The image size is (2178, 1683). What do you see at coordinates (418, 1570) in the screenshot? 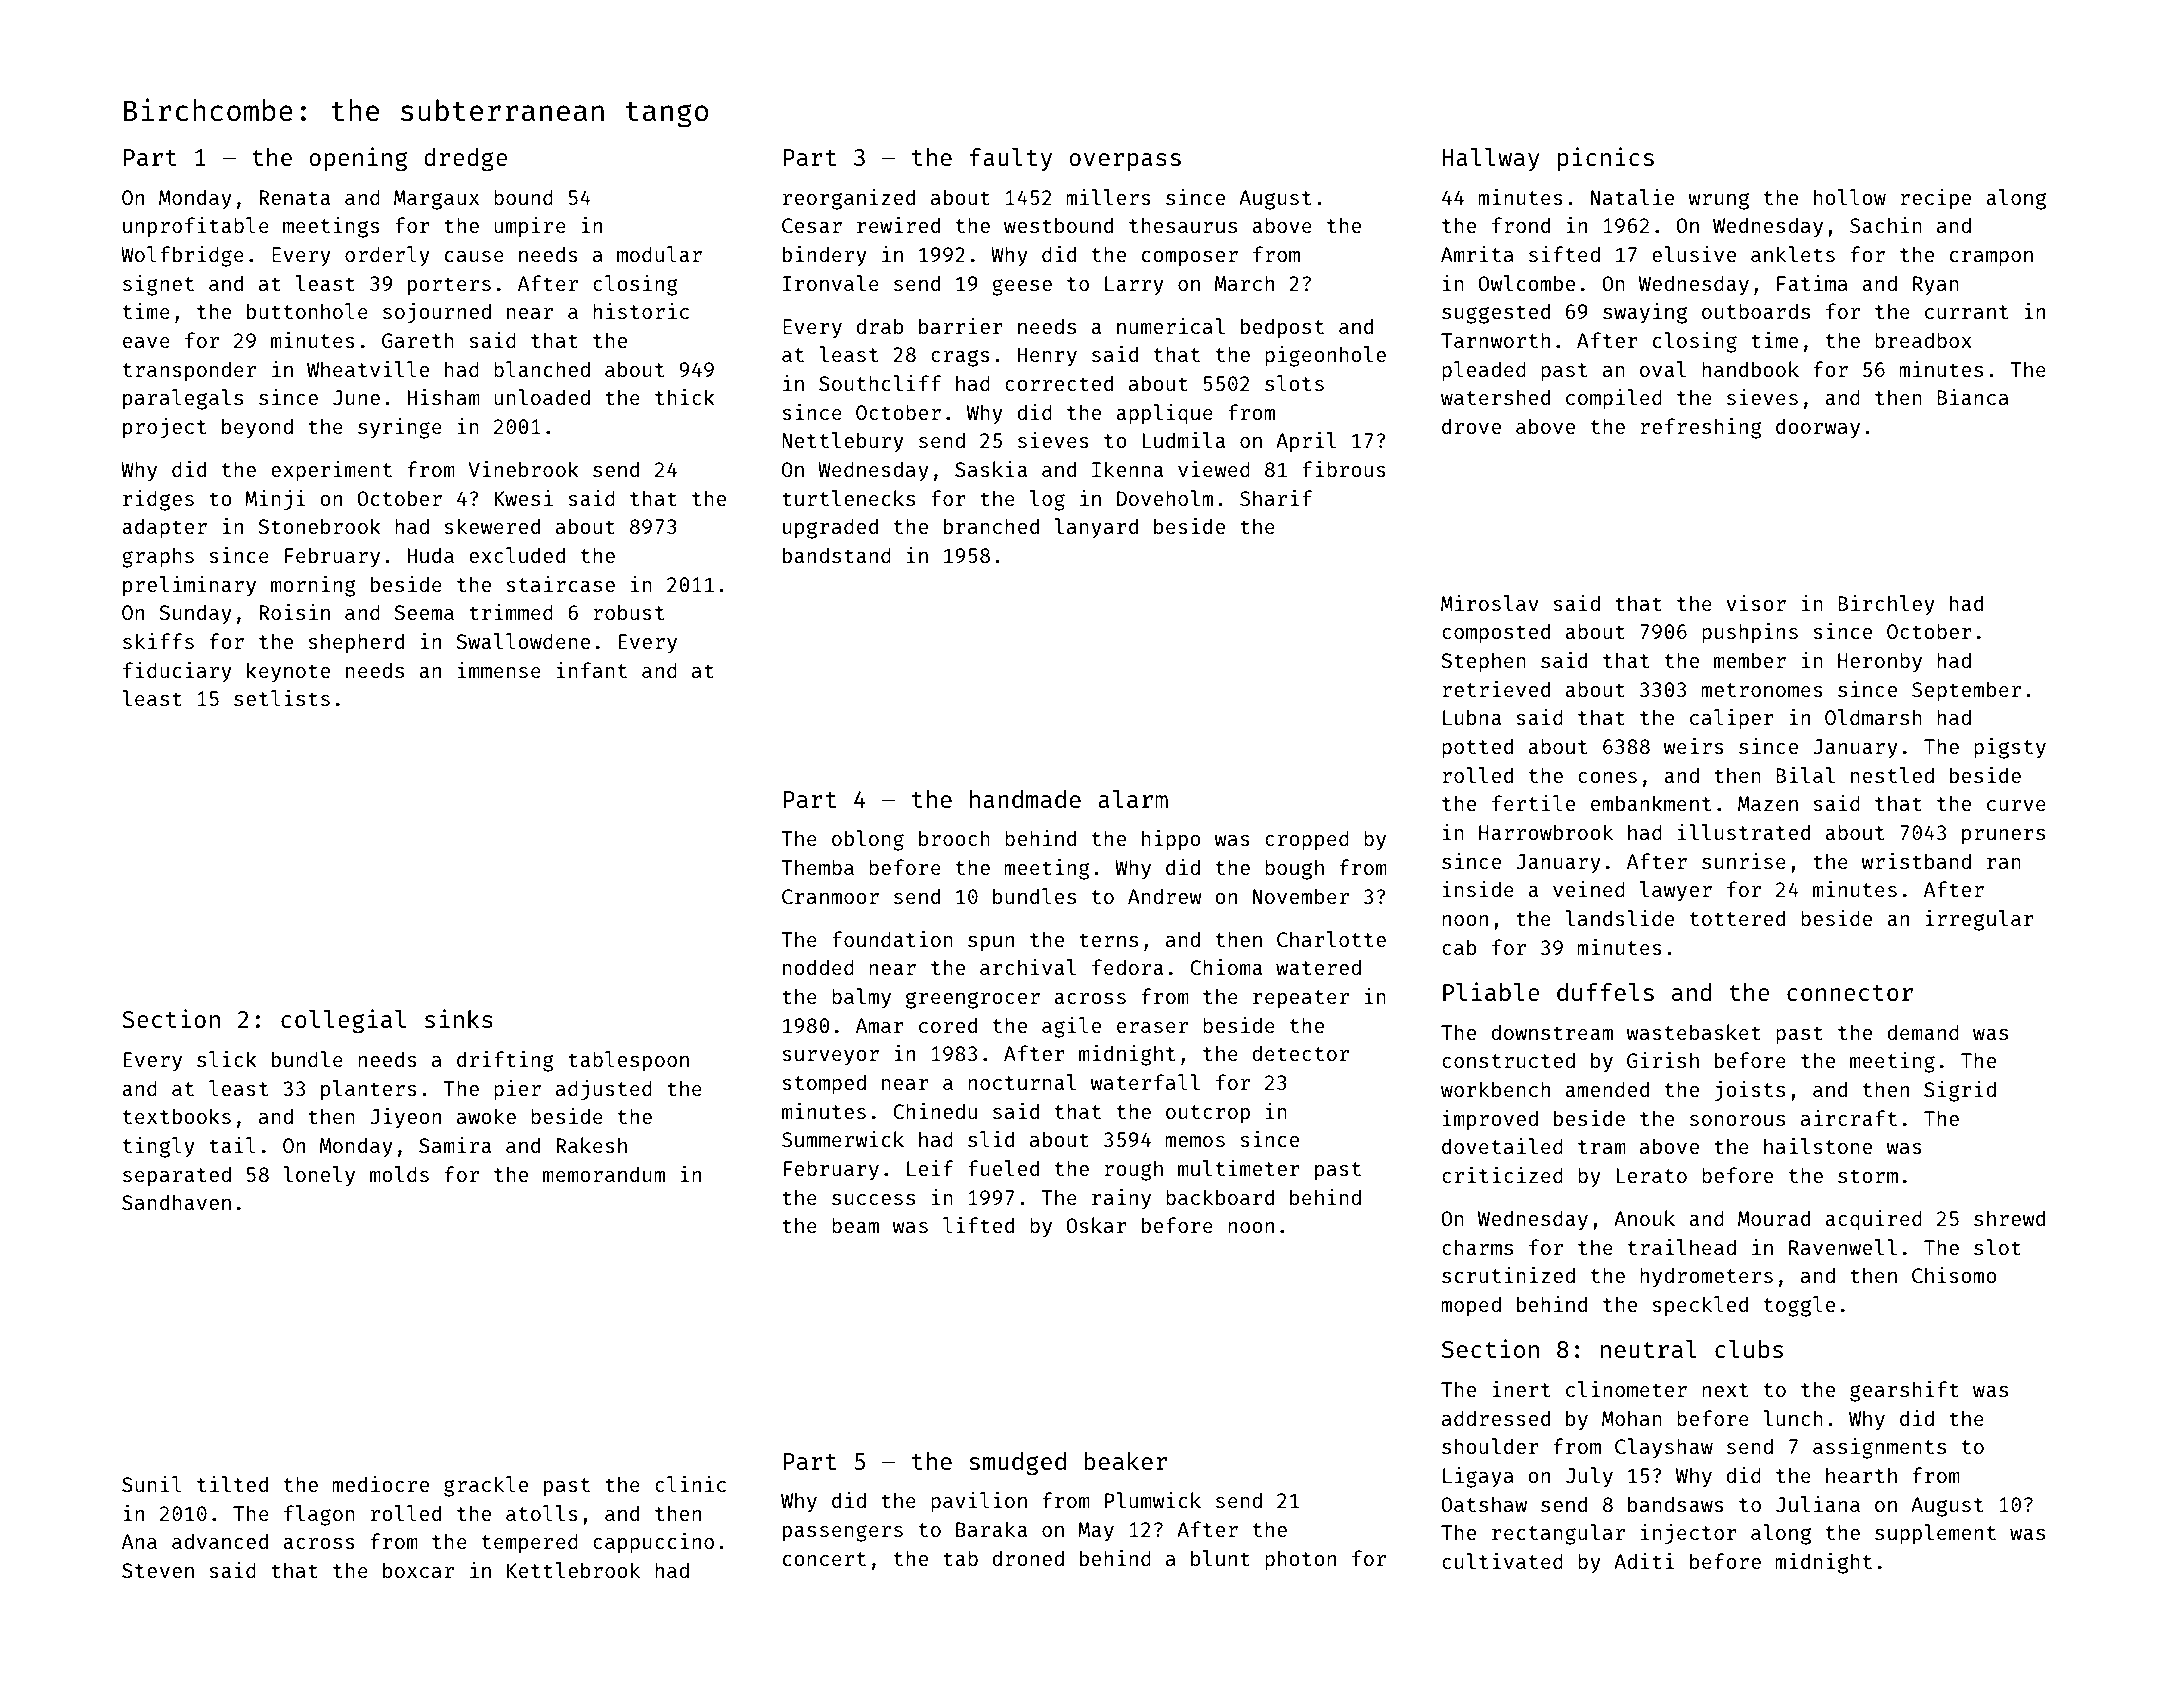
I see `boxcar` at bounding box center [418, 1570].
